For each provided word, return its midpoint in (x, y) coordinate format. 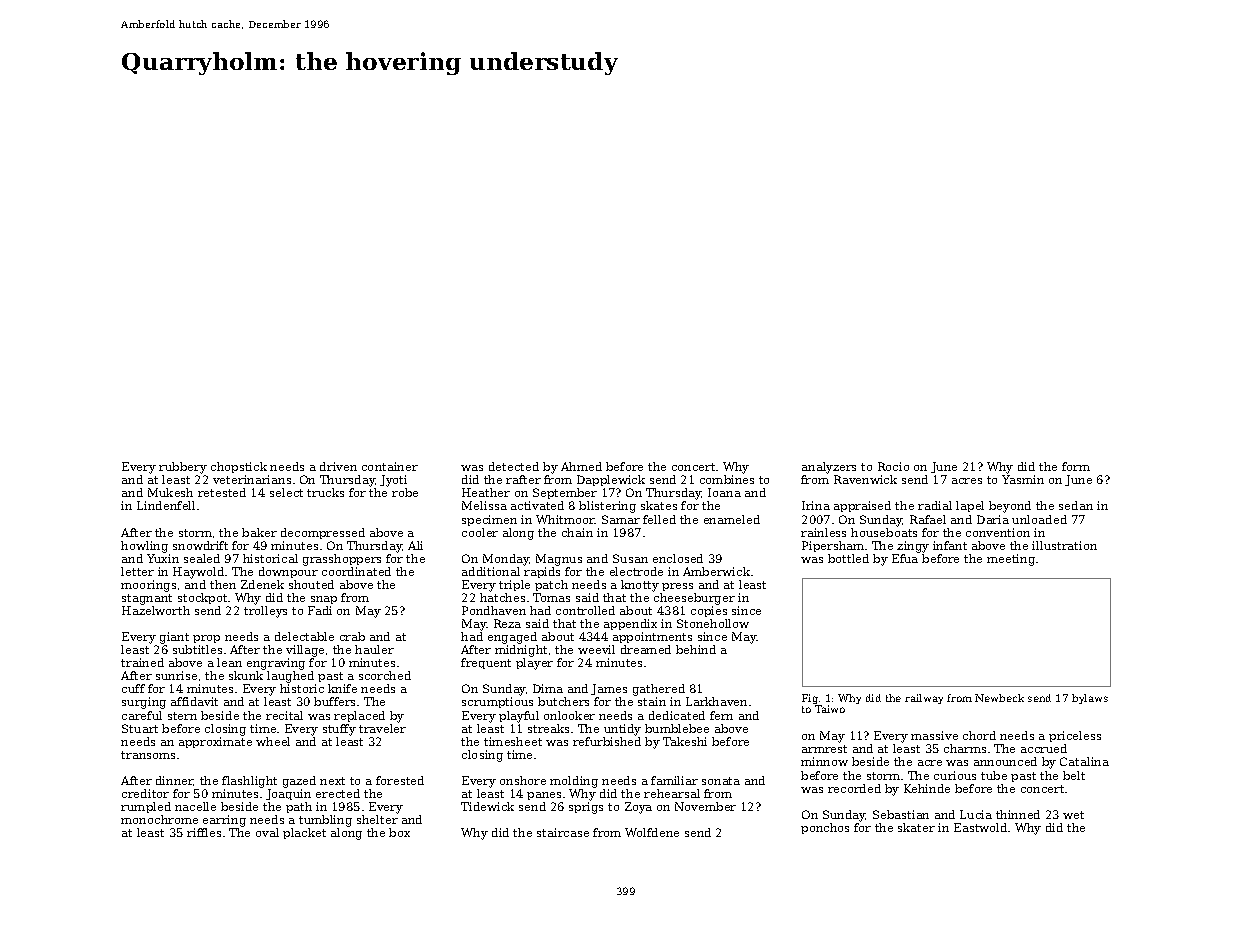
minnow (824, 761)
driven (338, 466)
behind (696, 649)
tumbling (325, 821)
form (1076, 466)
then (223, 584)
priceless (1075, 736)
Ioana (724, 492)
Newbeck (999, 698)
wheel (273, 741)
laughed (290, 677)
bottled (848, 558)
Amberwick (716, 571)
